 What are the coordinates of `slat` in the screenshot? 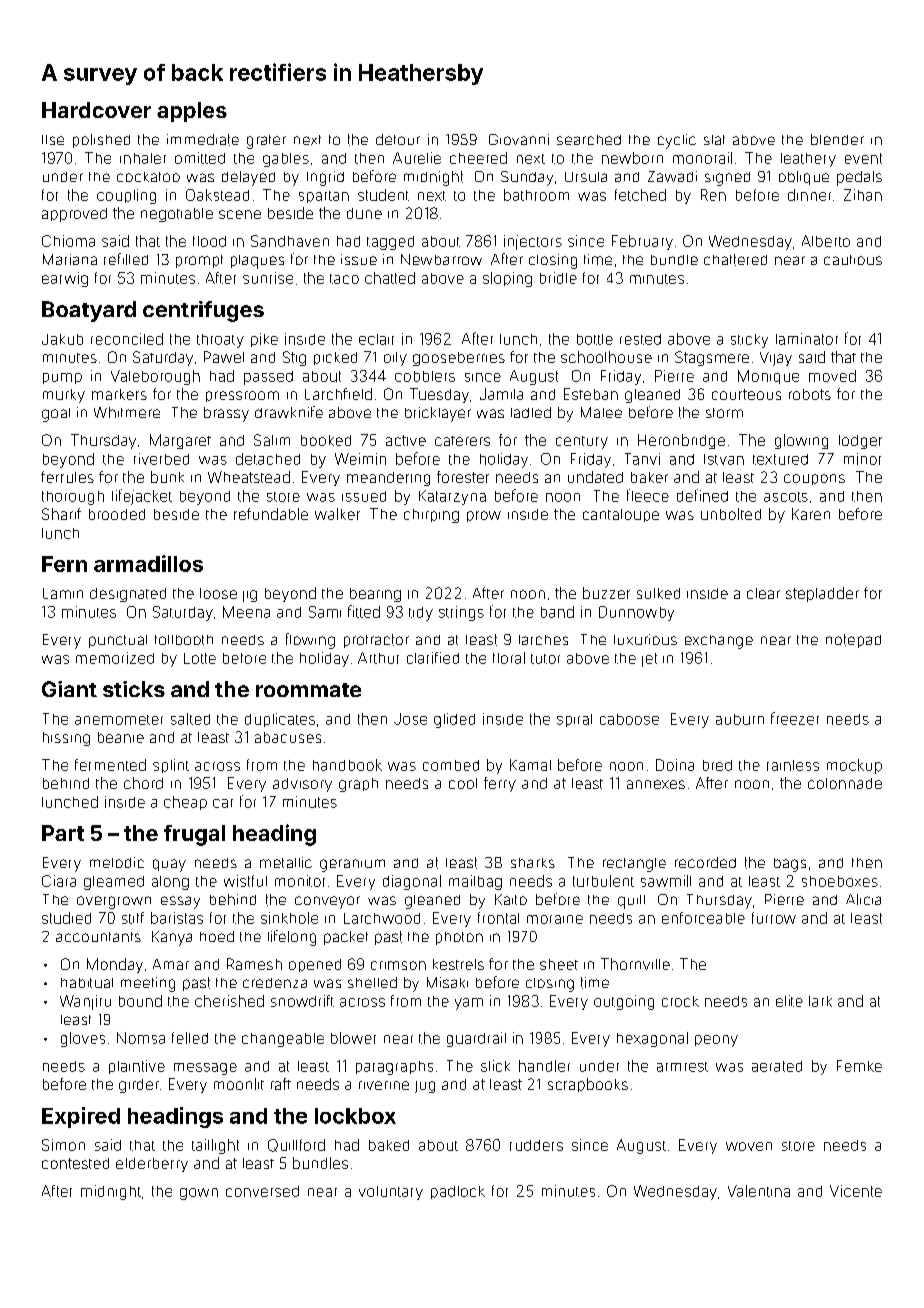 It's located at (714, 140).
